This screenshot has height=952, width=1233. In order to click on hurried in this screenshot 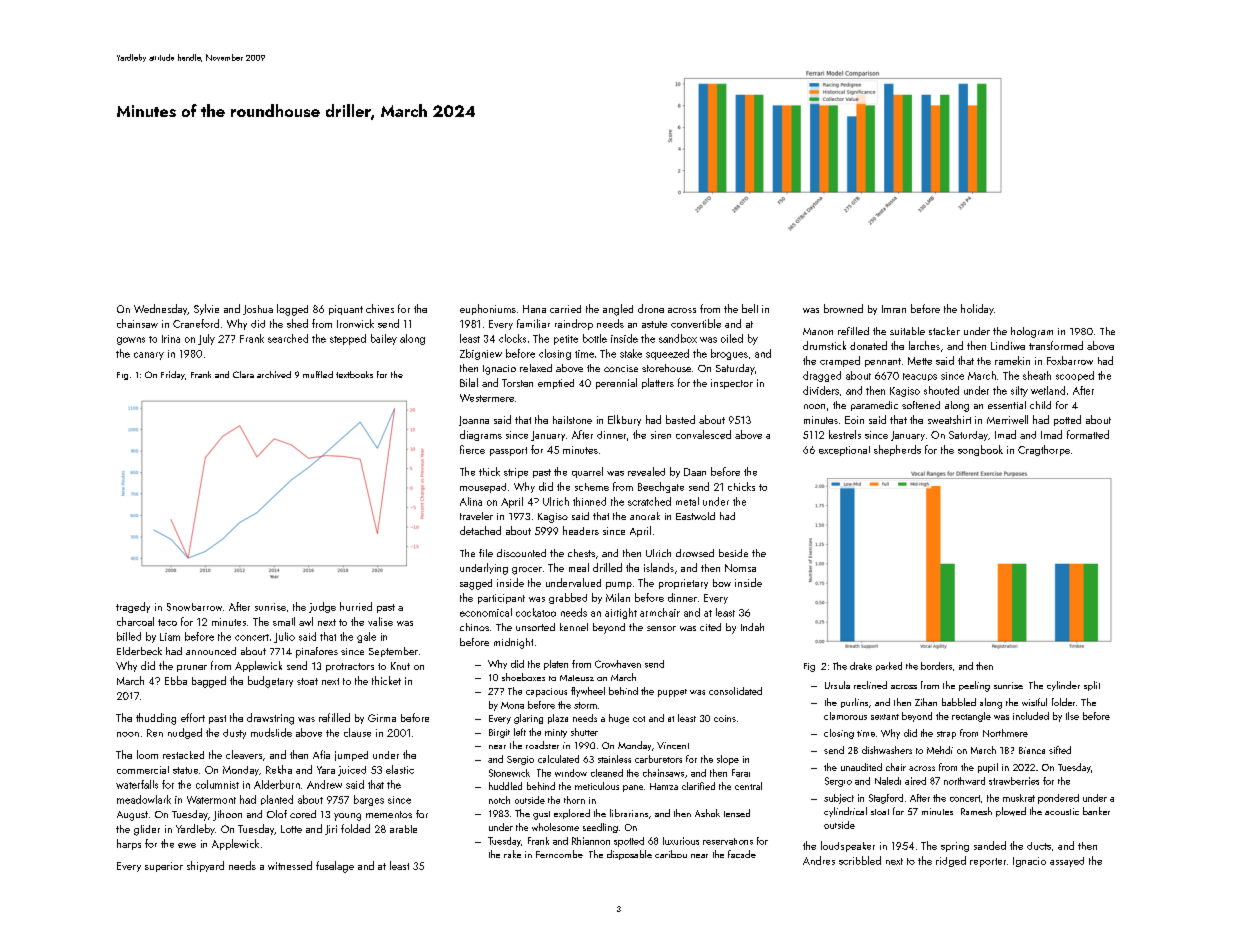, I will do `click(356, 606)`.
